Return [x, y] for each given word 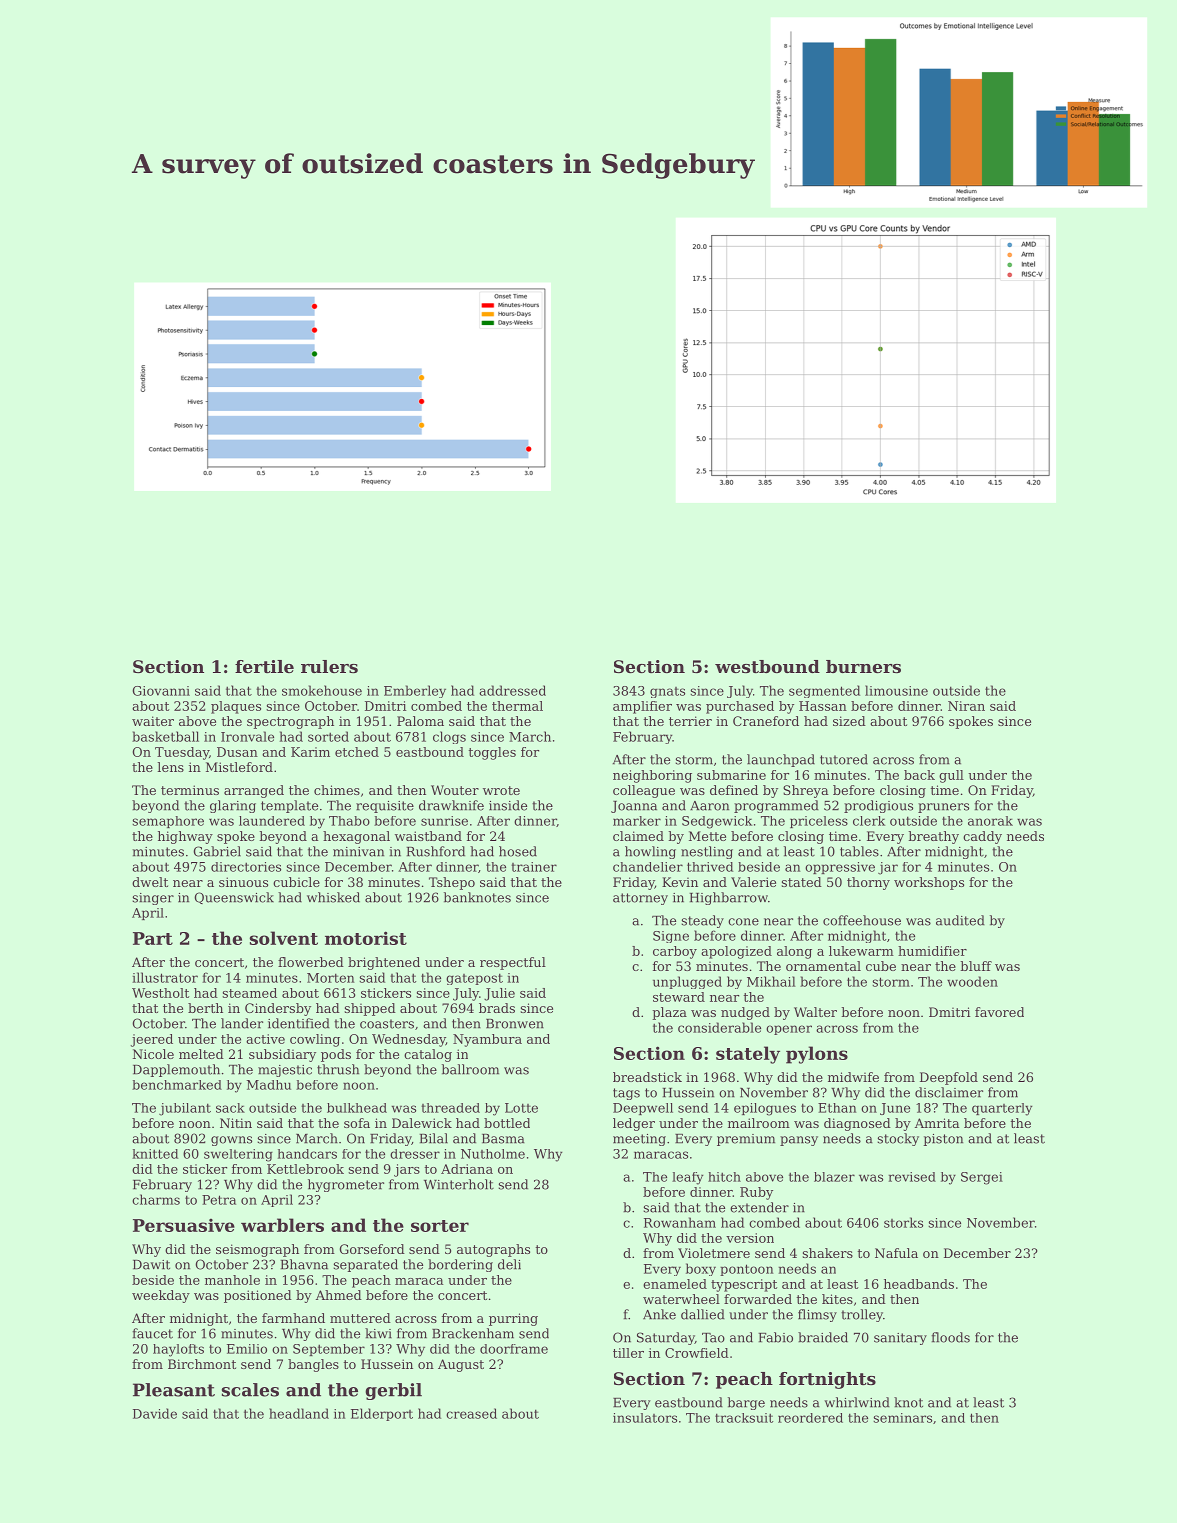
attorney [640, 899]
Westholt [160, 993]
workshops [929, 883]
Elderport [382, 1414]
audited [960, 920]
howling [650, 852]
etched [357, 752]
